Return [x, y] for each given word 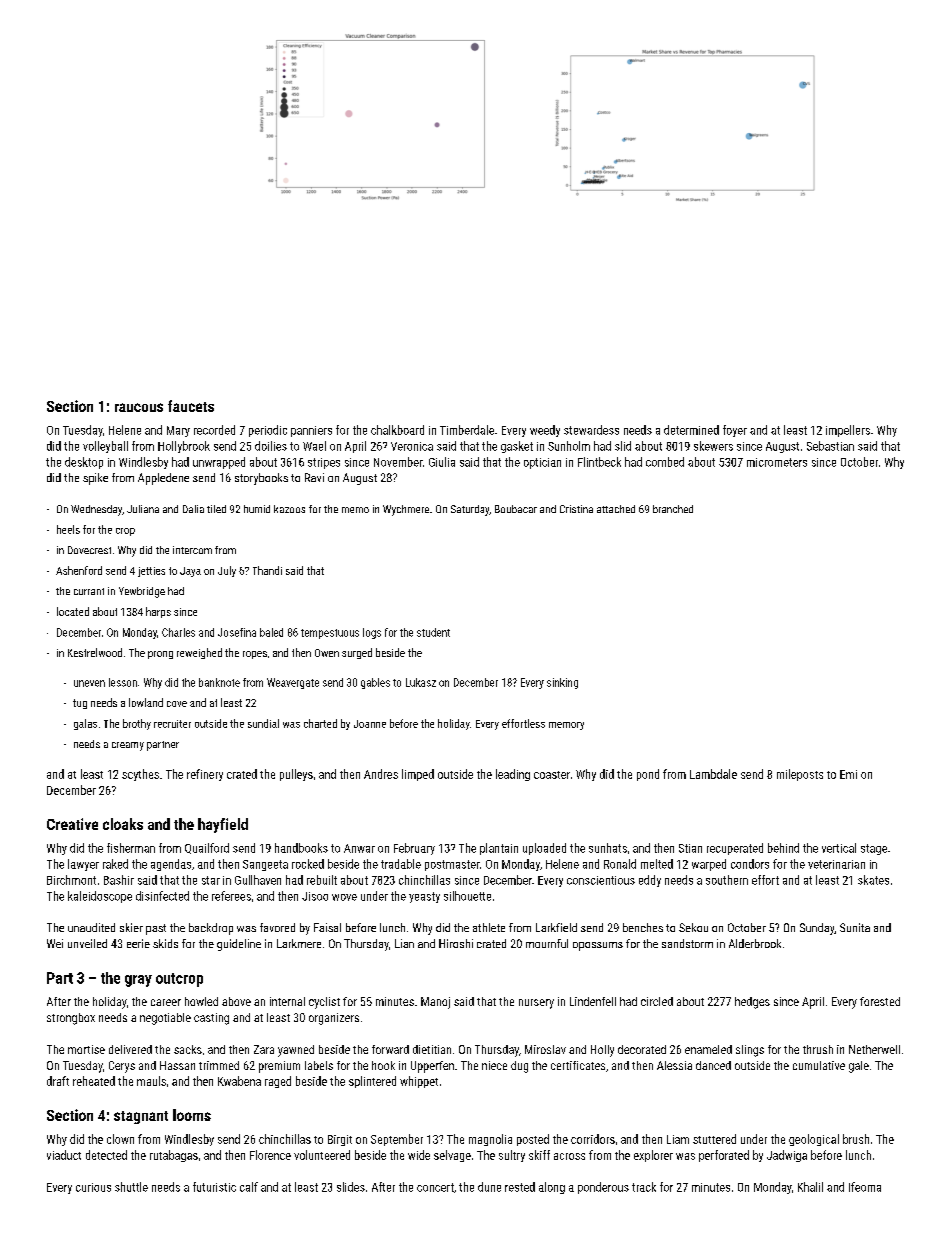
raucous [139, 407]
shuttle [131, 1187]
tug [80, 704]
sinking [562, 683]
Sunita [855, 927]
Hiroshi [456, 943]
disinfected [162, 896]
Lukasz [421, 682]
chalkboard [397, 430]
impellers [848, 431]
